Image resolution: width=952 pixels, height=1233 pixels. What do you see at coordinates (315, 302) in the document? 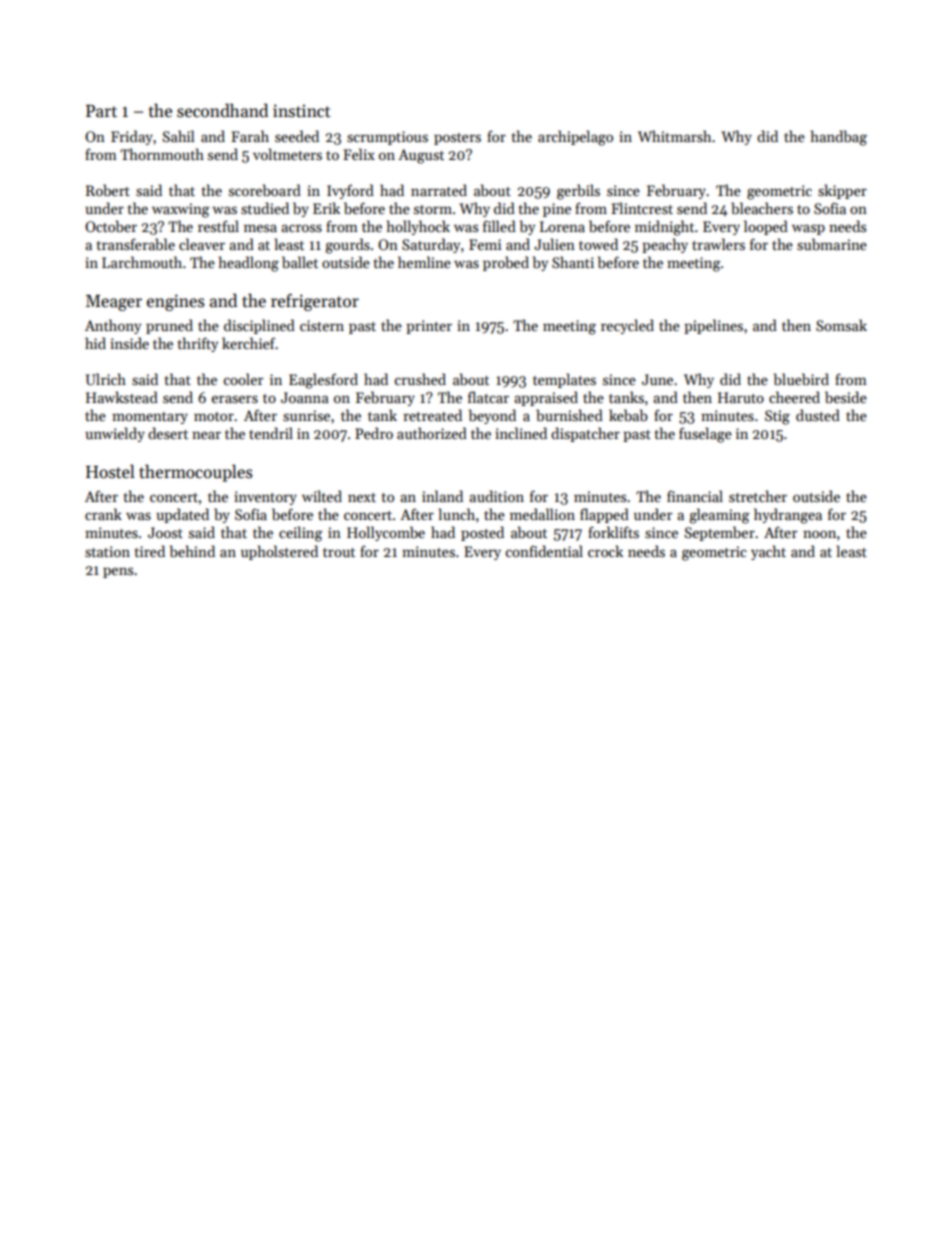
I see `refrigerator` at bounding box center [315, 302].
